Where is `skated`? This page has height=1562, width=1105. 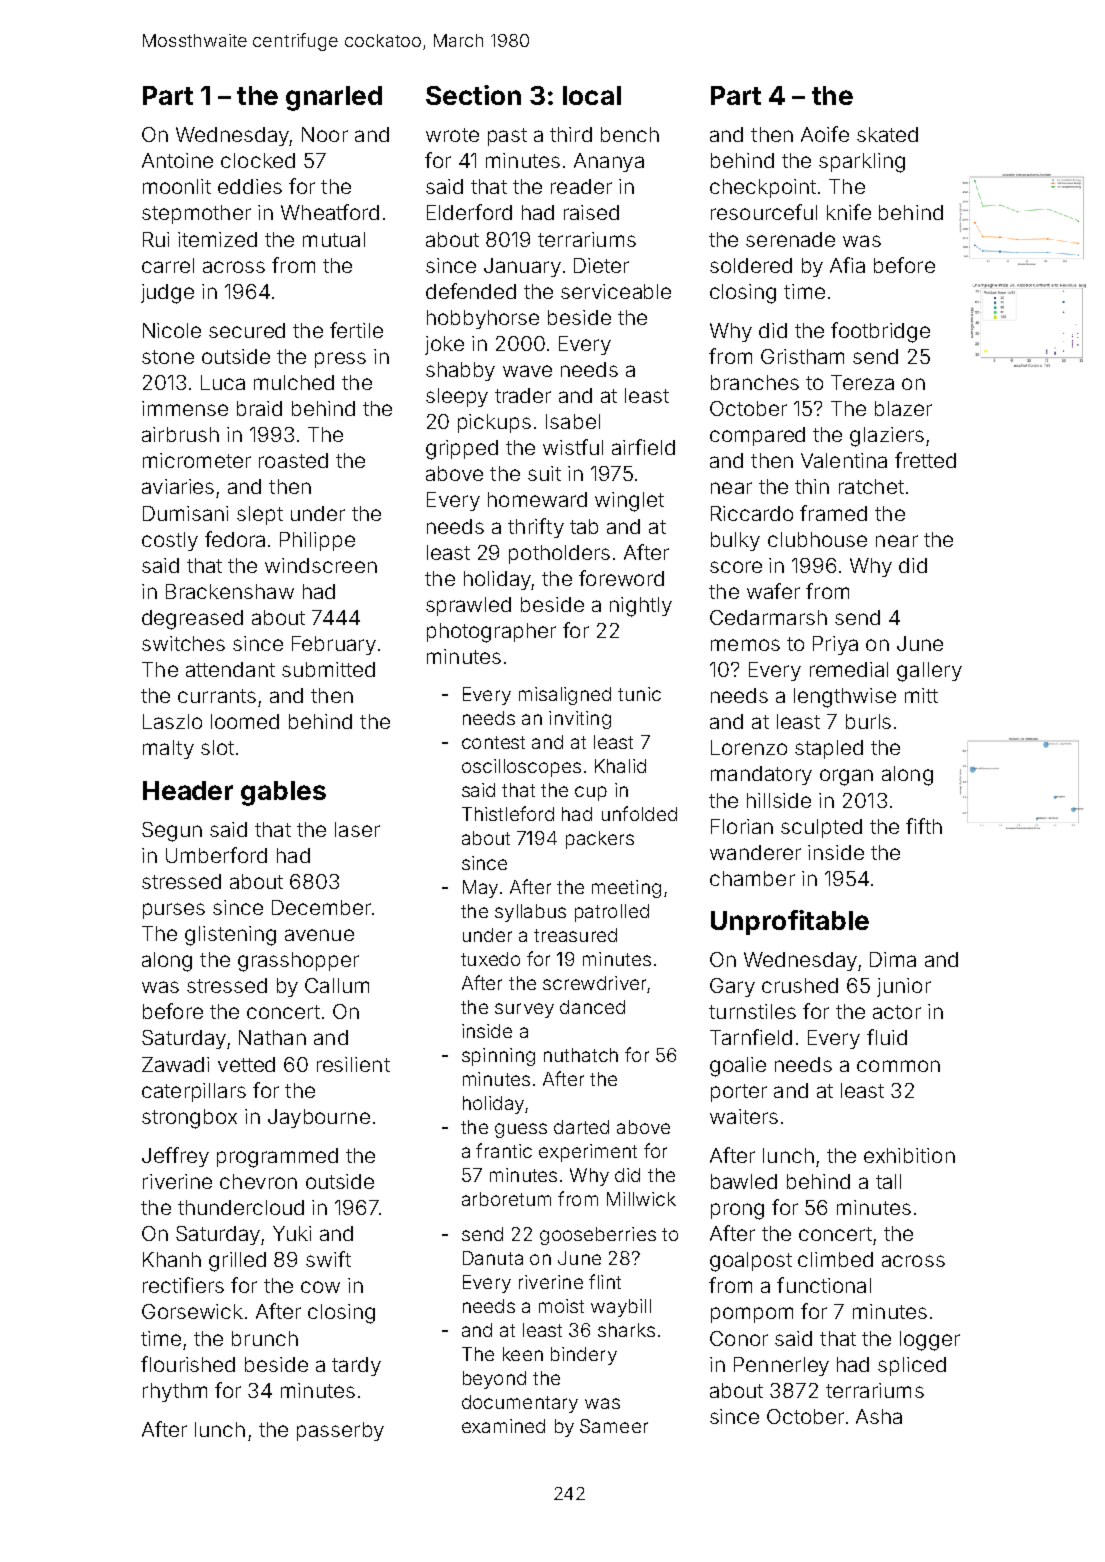 skated is located at coordinates (887, 134).
